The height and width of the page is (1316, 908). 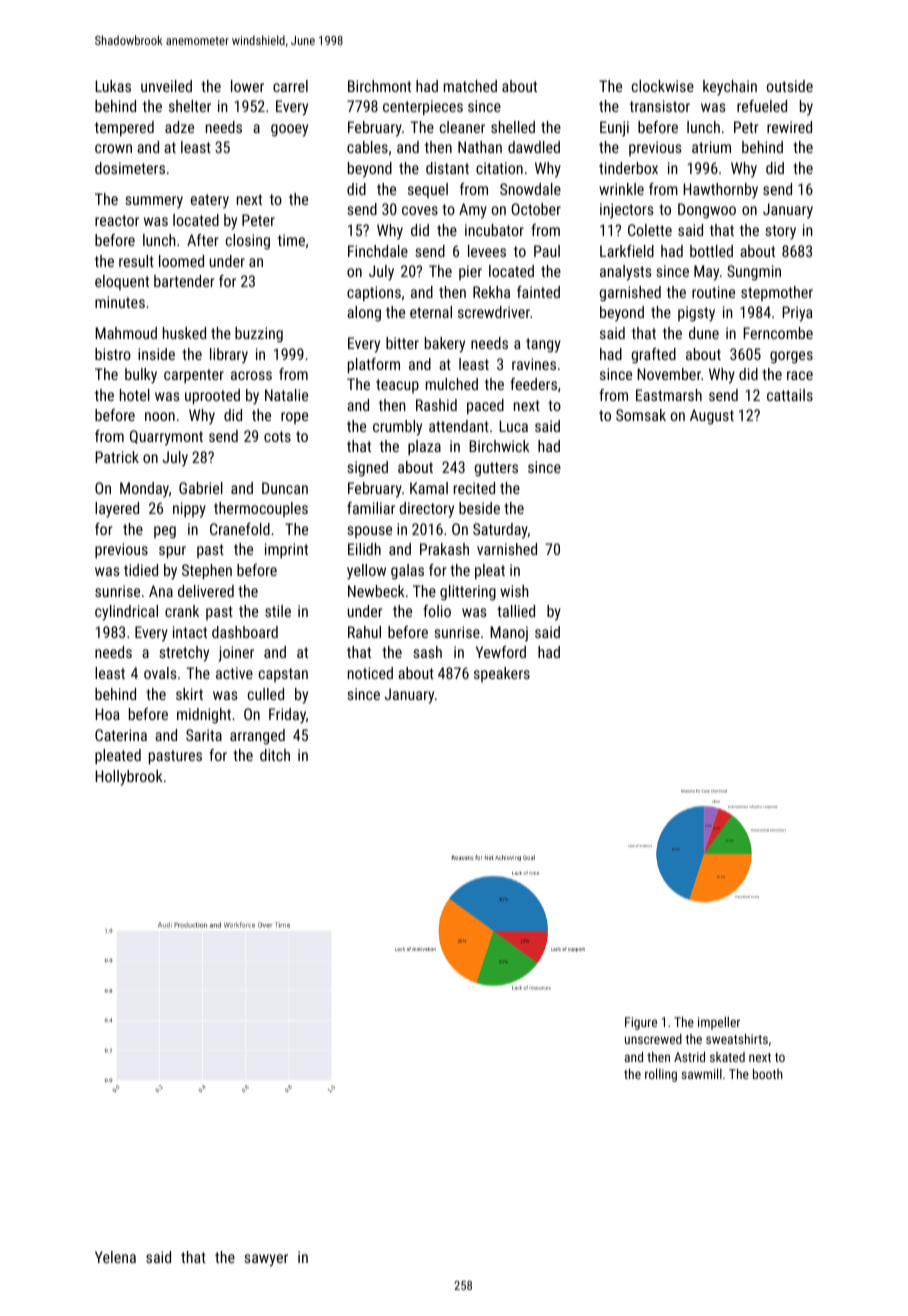 What do you see at coordinates (129, 778) in the page?
I see `Hollybrook` at bounding box center [129, 778].
